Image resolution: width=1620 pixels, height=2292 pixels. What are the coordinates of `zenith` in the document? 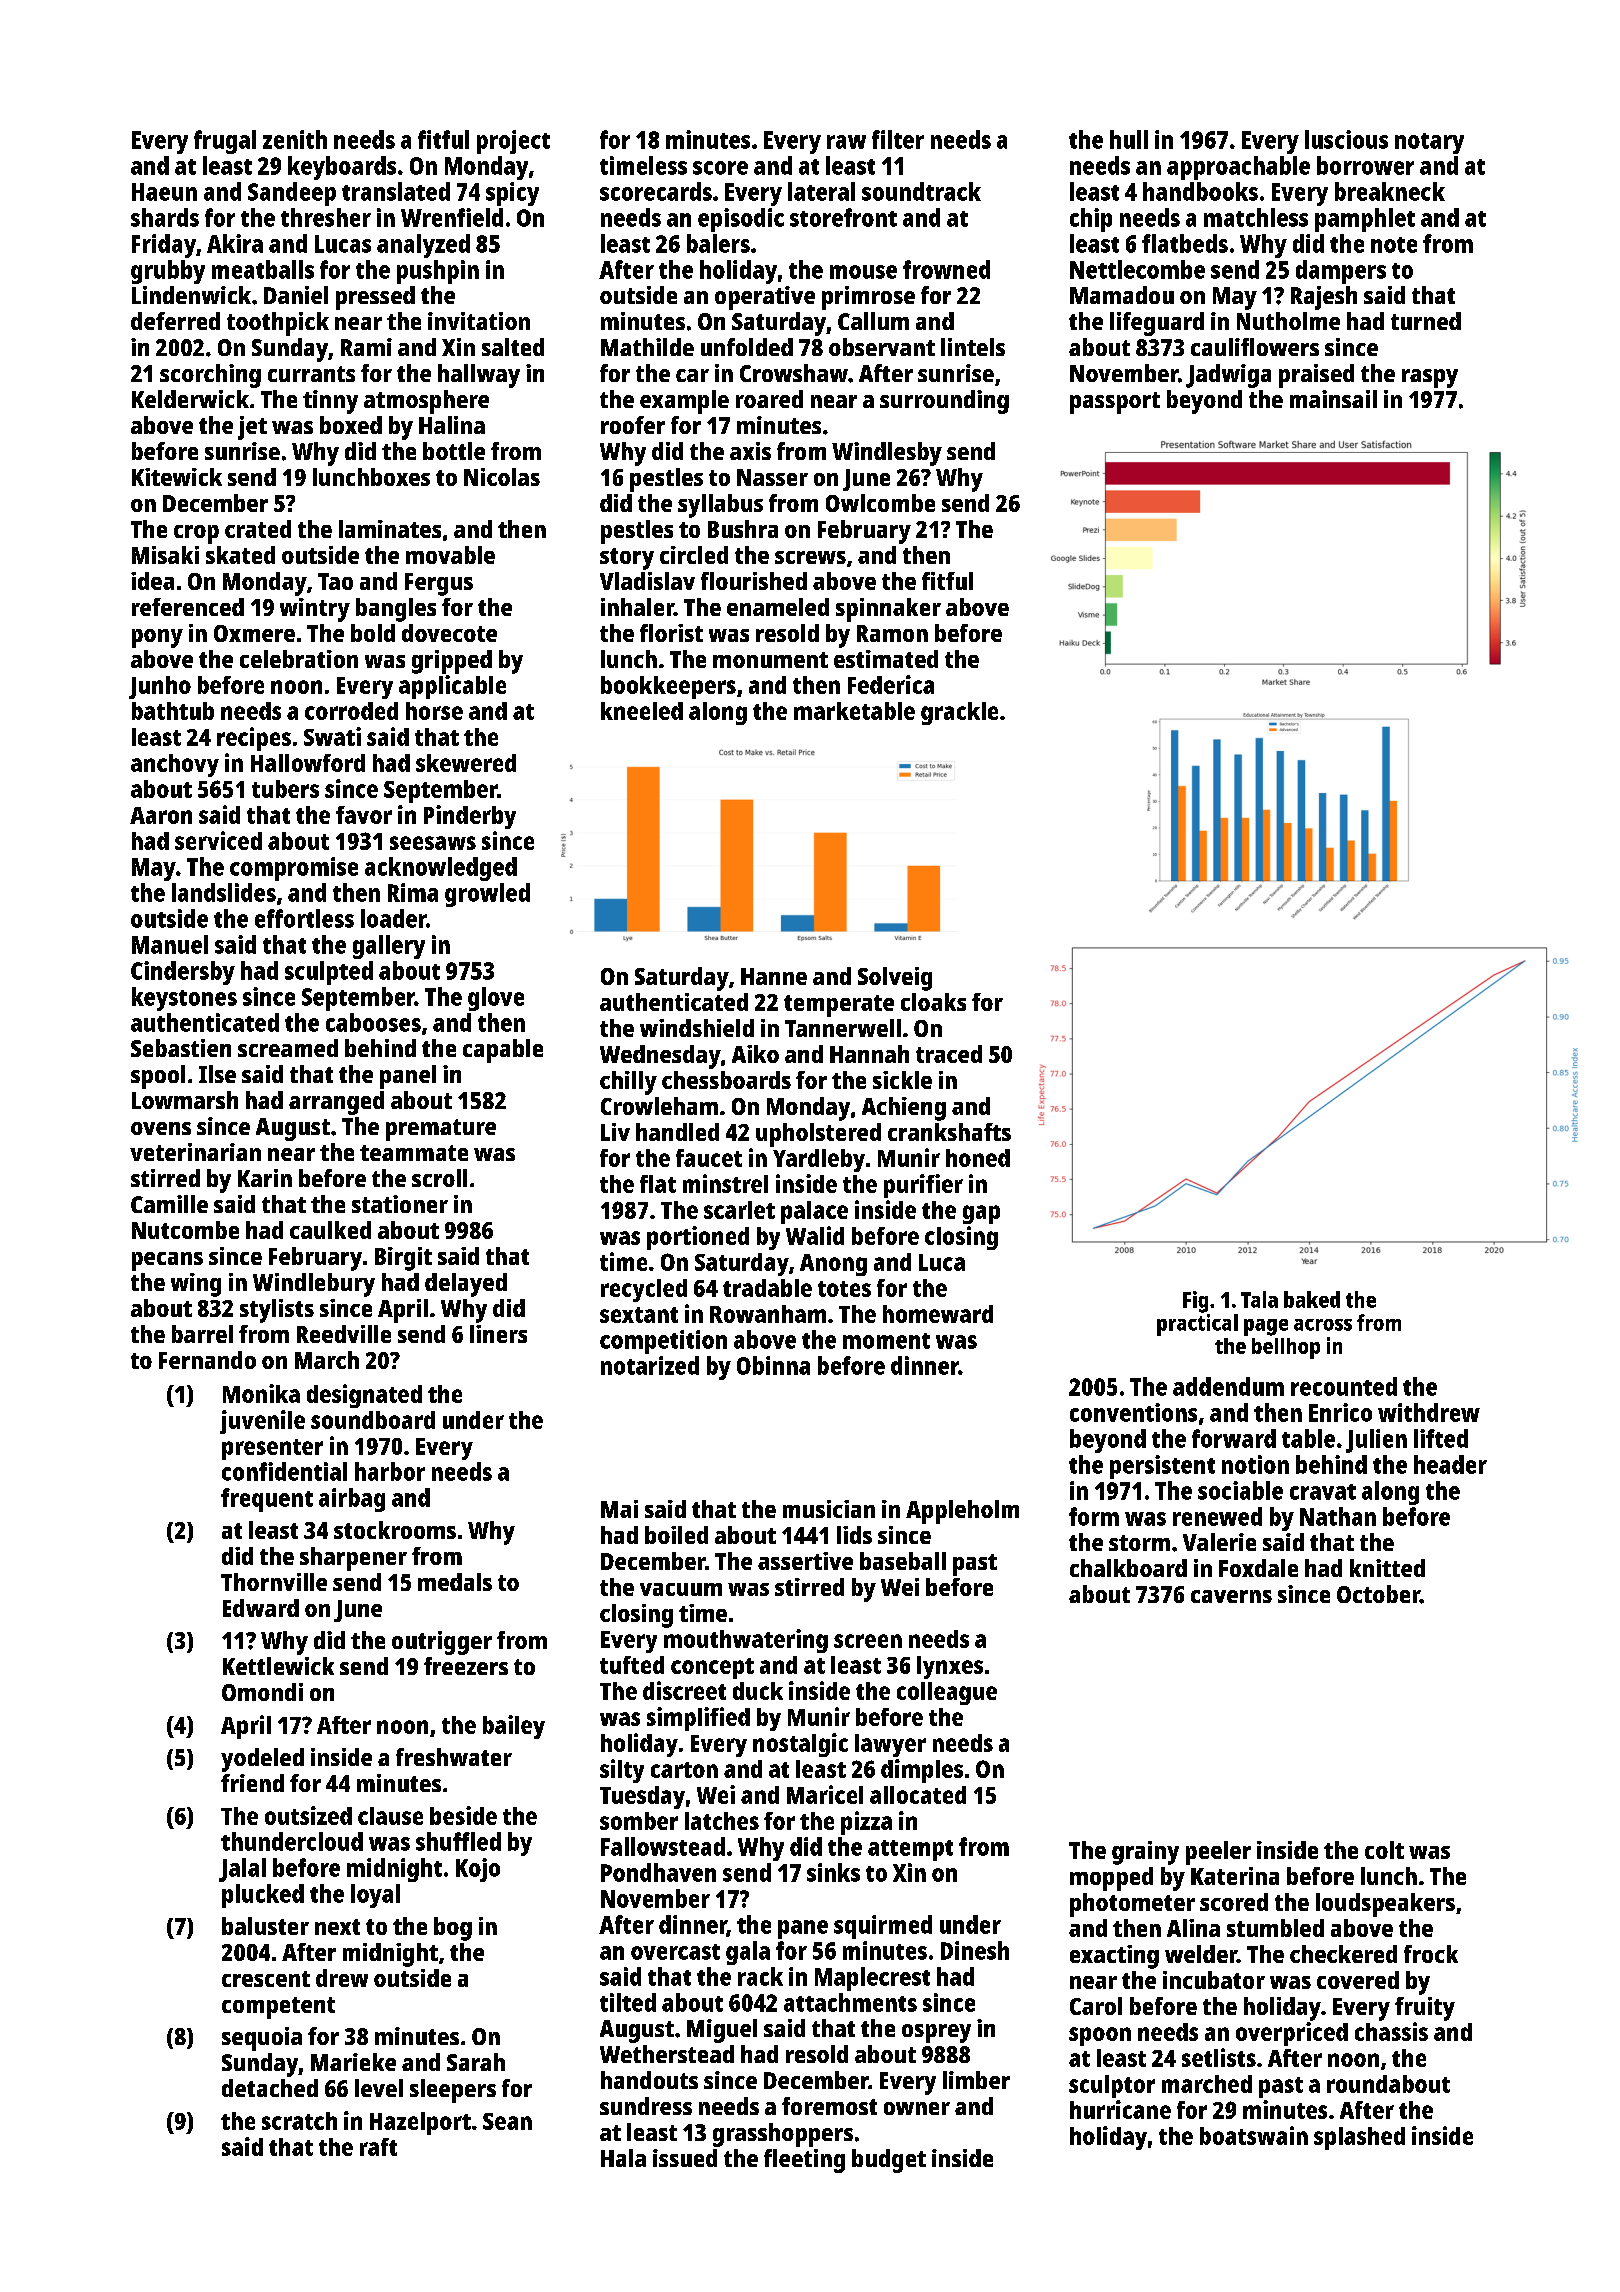 It's located at (295, 139).
